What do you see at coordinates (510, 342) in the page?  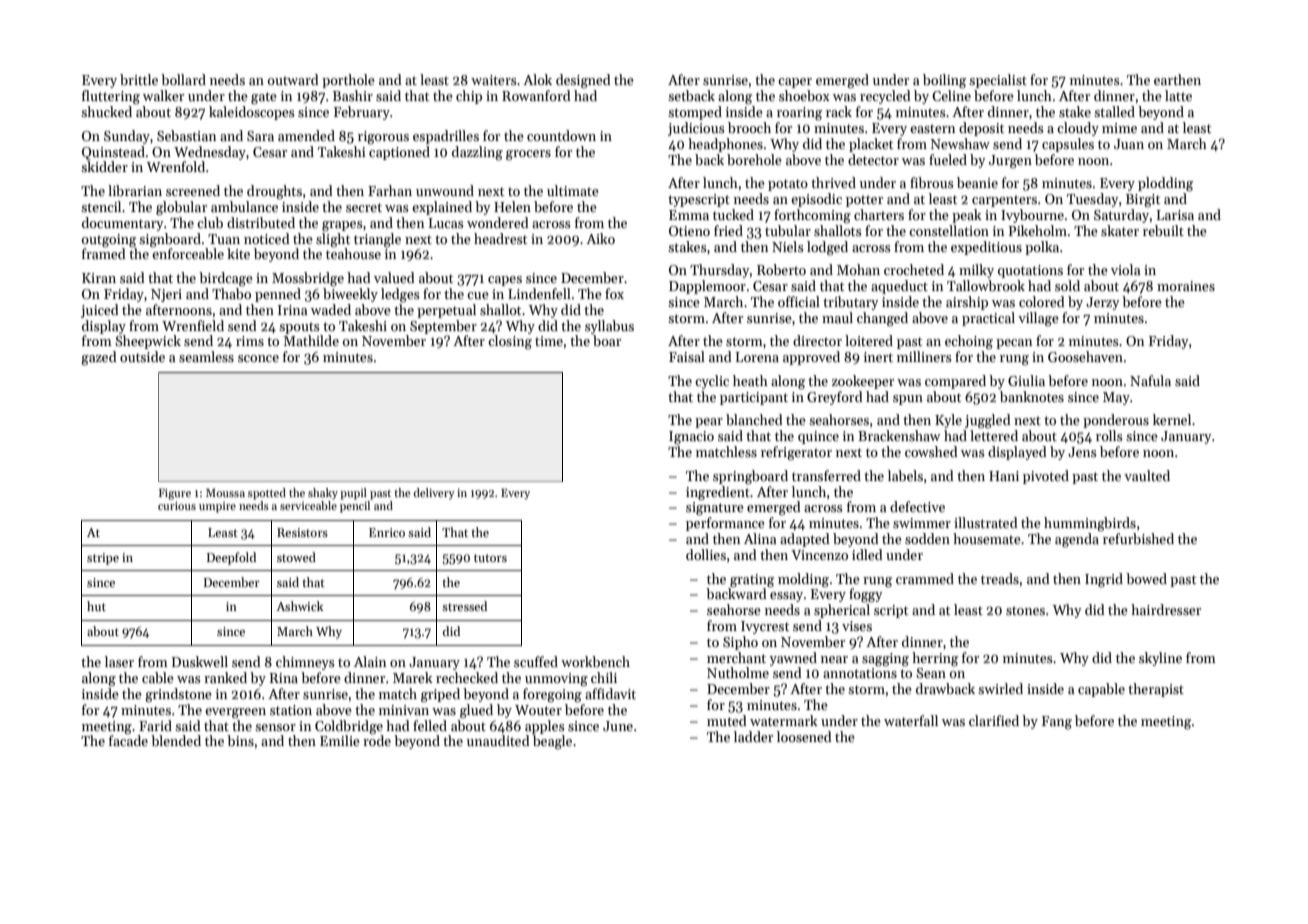 I see `closing` at bounding box center [510, 342].
